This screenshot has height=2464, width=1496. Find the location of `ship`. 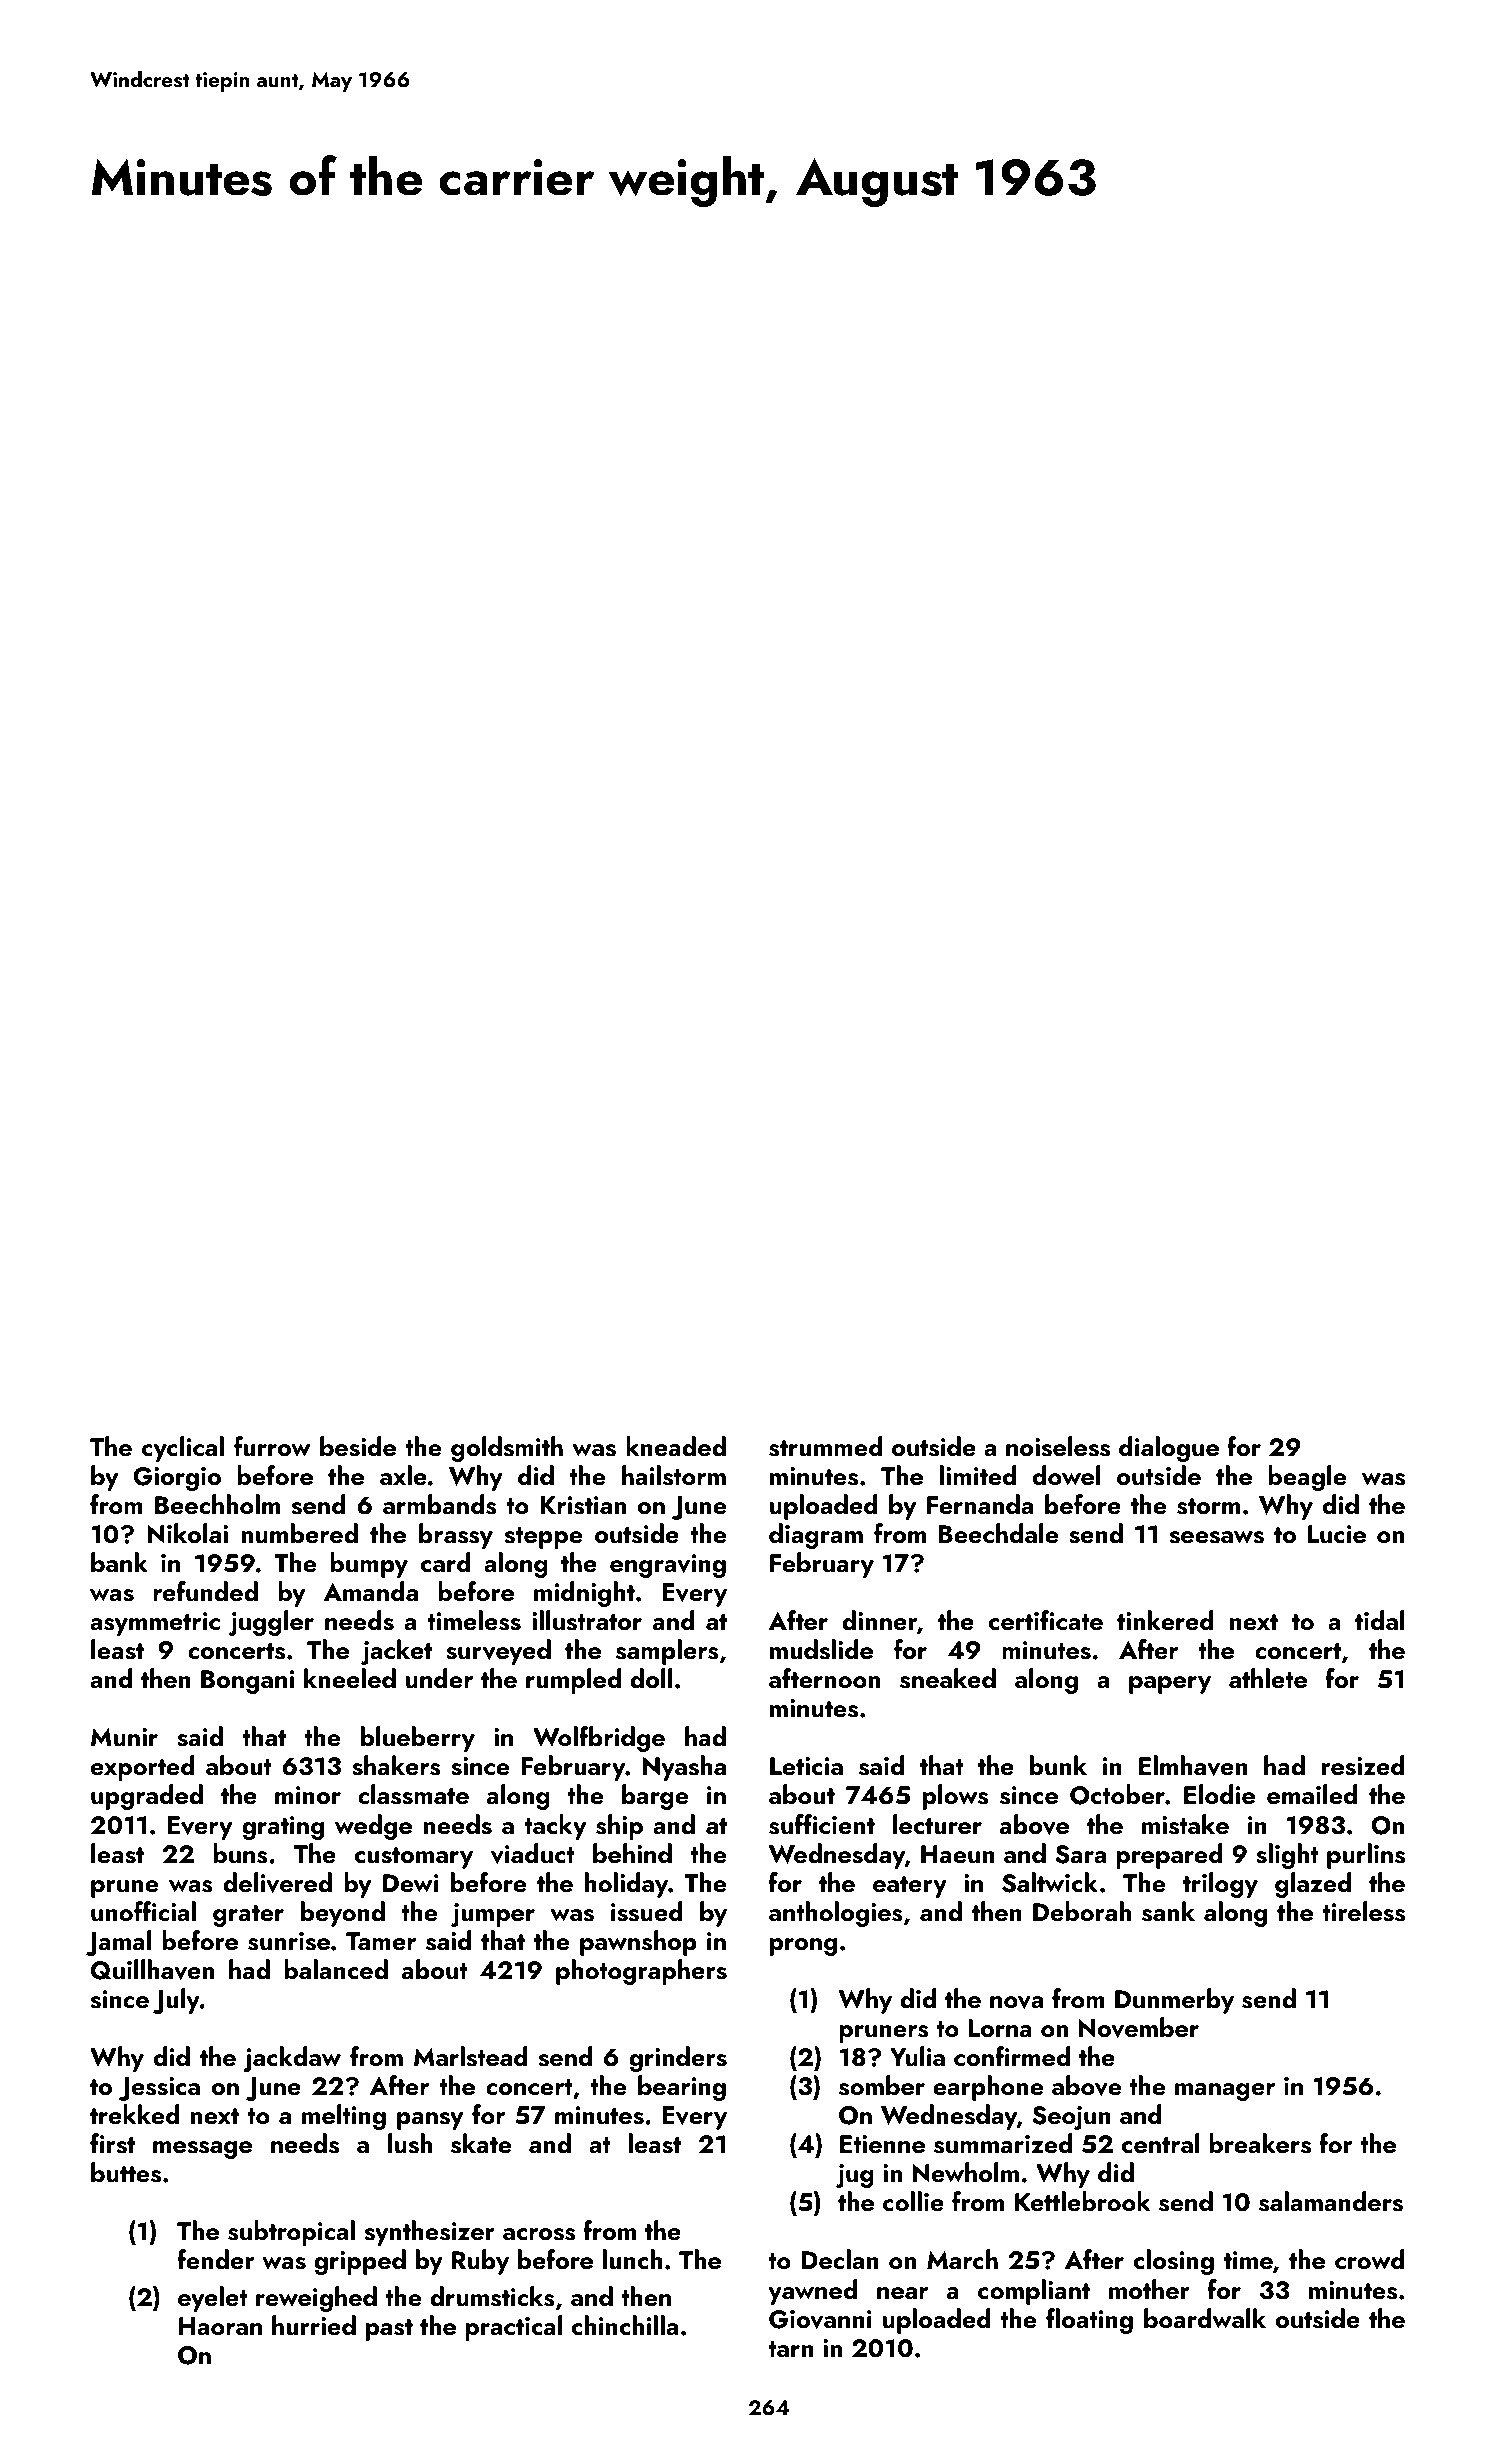

ship is located at coordinates (619, 1827).
